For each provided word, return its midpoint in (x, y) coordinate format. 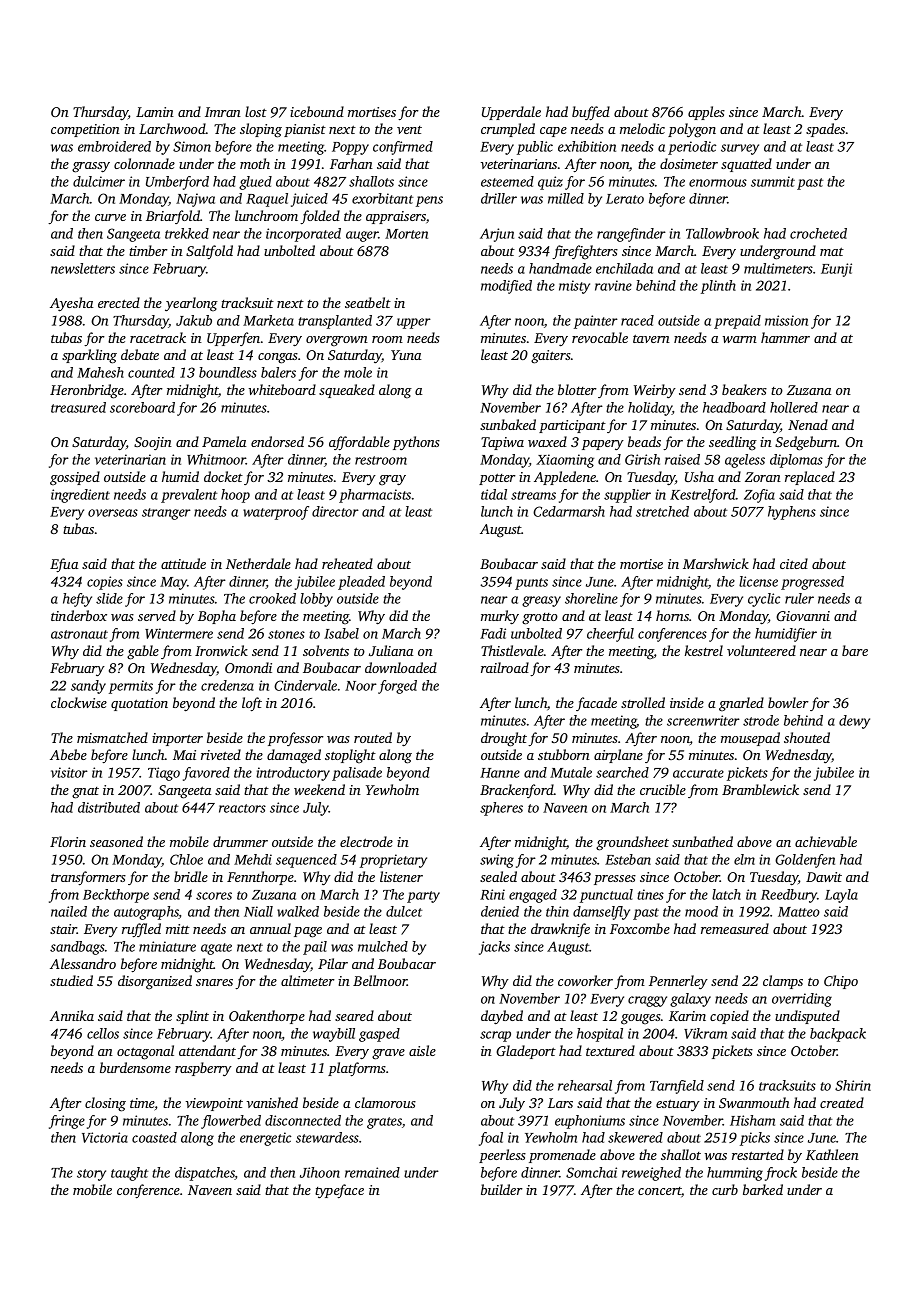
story (91, 1175)
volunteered (761, 650)
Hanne (500, 773)
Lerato (625, 199)
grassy (91, 167)
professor (296, 739)
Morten (406, 234)
